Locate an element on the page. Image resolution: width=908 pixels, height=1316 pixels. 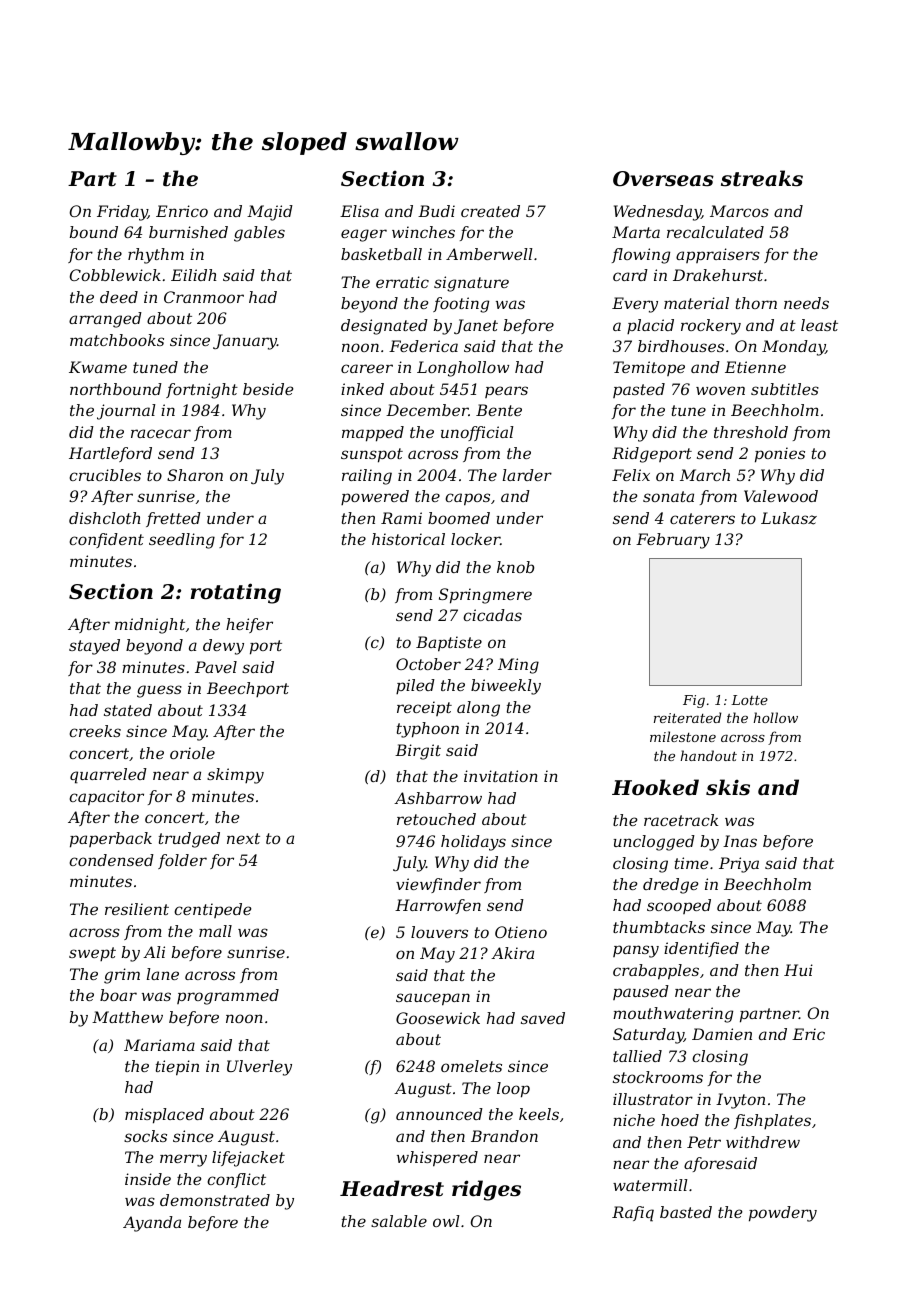
Majid is located at coordinates (270, 213).
